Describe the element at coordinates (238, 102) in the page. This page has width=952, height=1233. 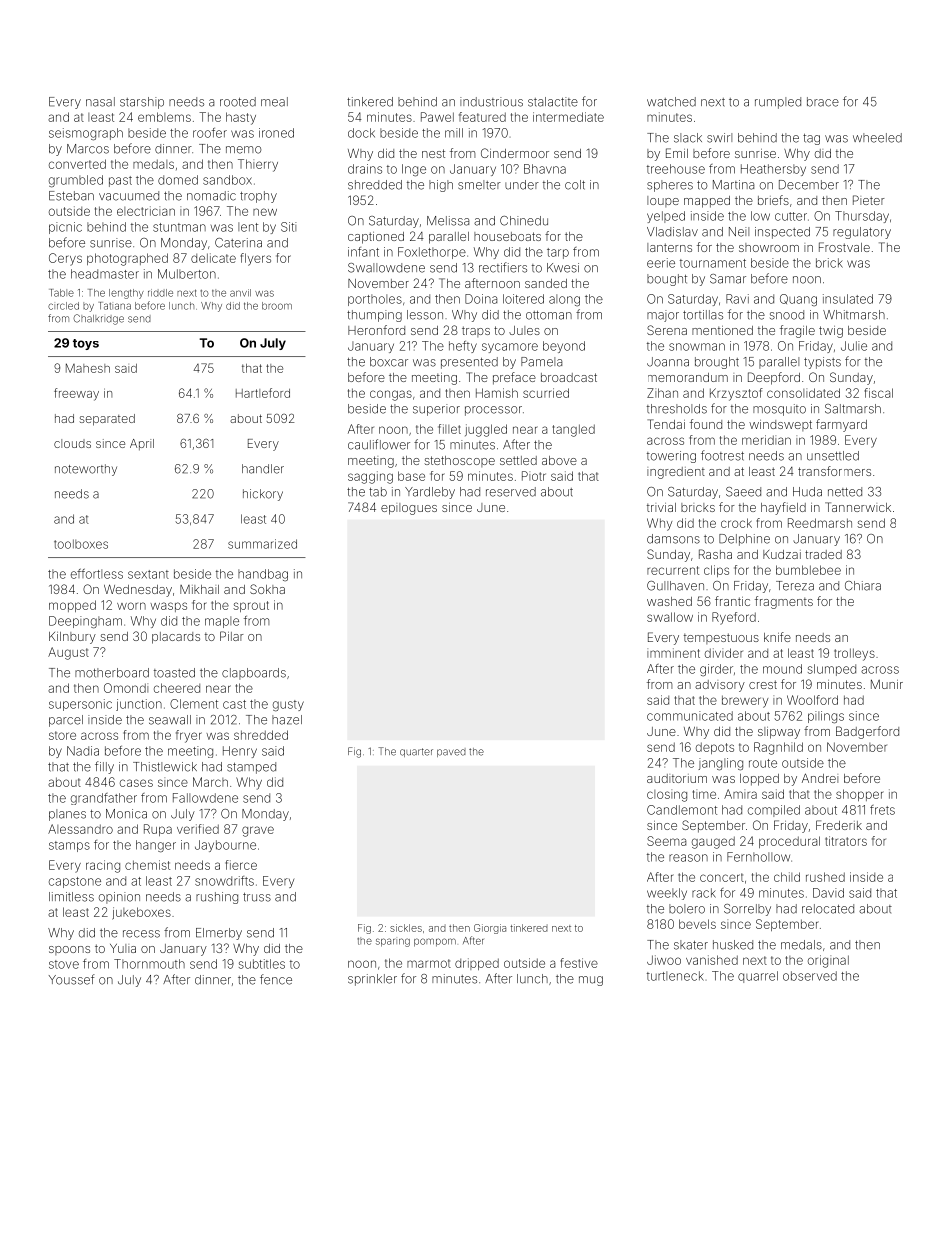
I see `rooted` at that location.
